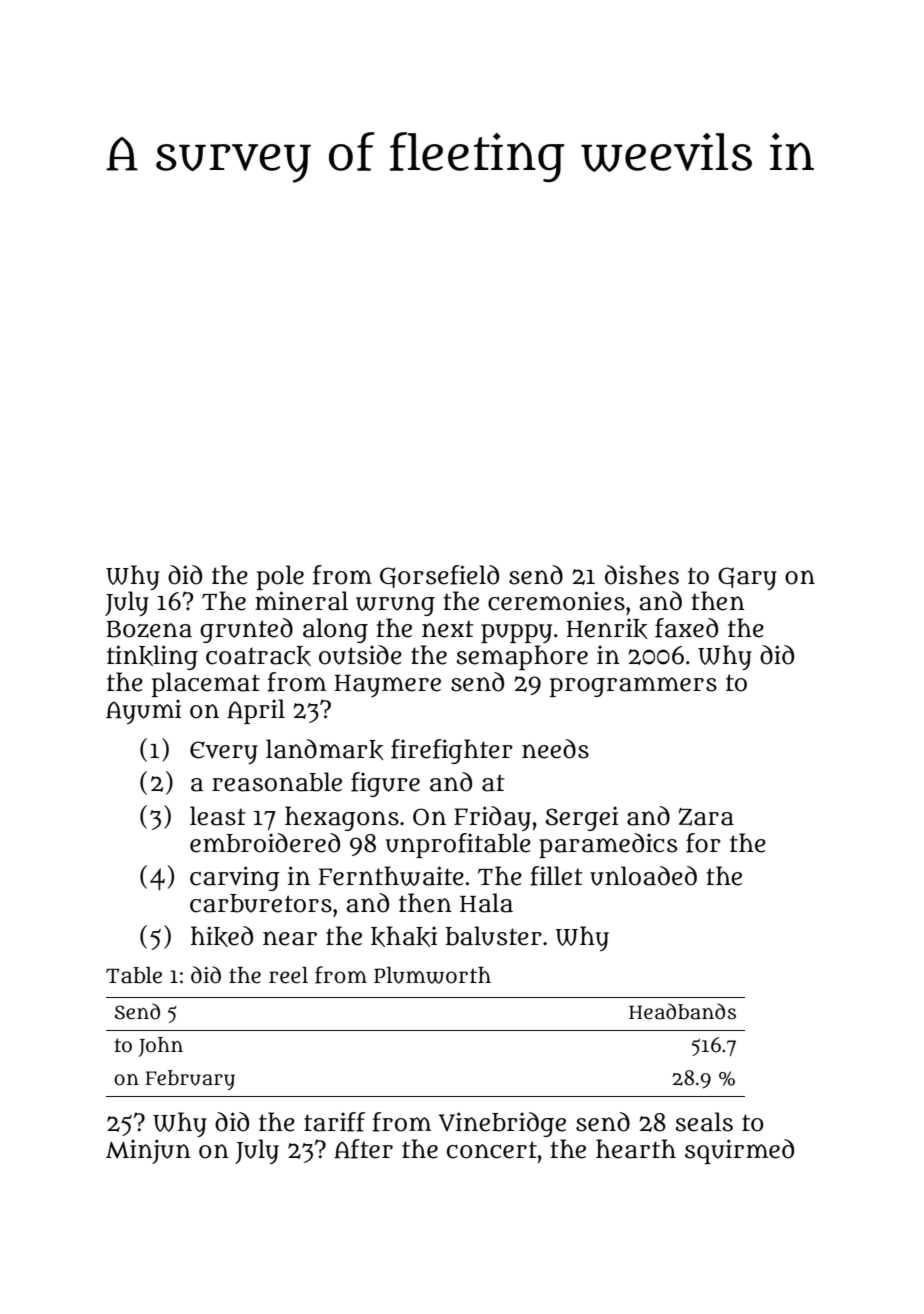 This screenshot has height=1314, width=924. Describe the element at coordinates (288, 975) in the screenshot. I see `reel` at that location.
